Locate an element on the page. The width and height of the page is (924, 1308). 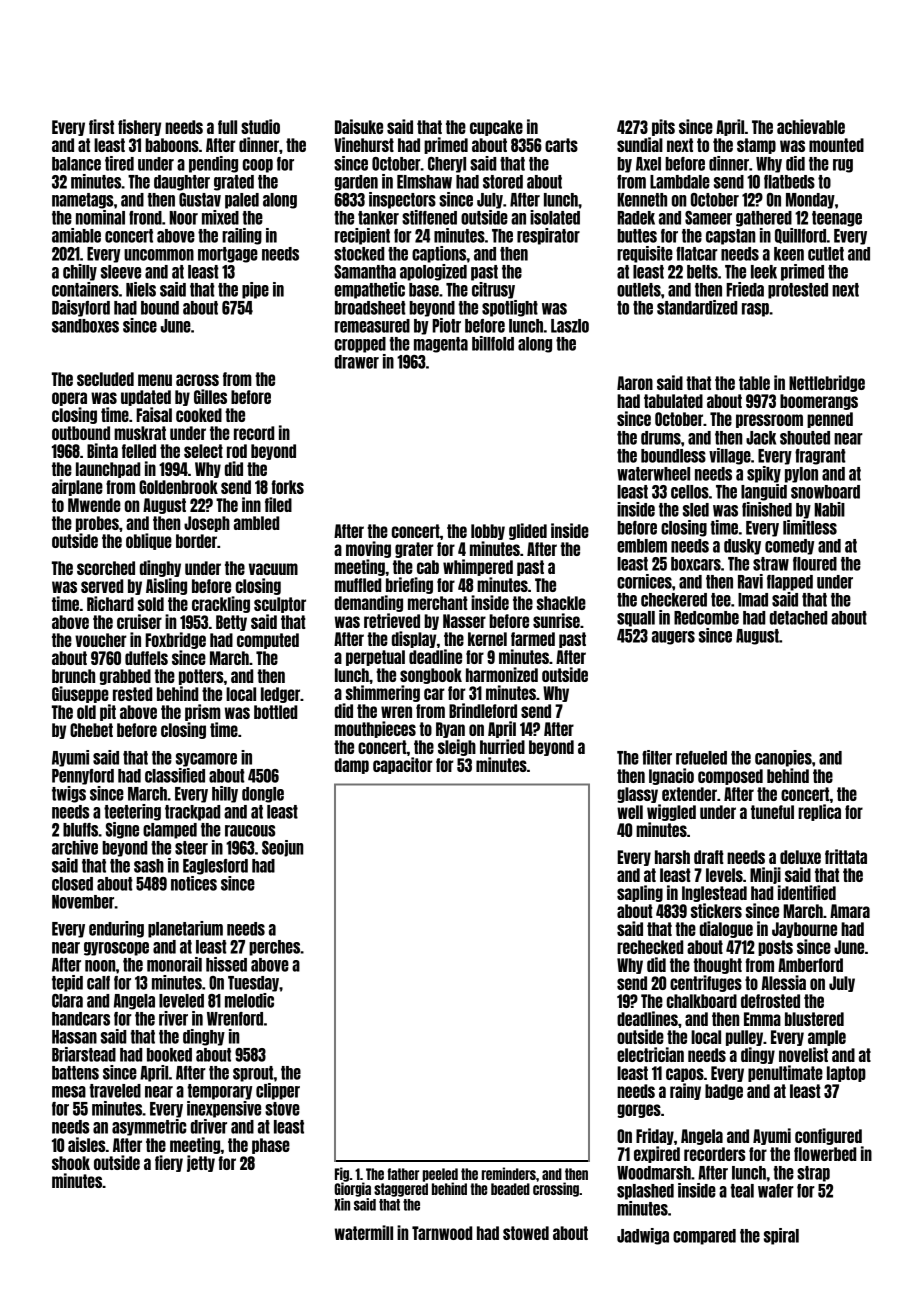
songbook is located at coordinates (431, 676).
